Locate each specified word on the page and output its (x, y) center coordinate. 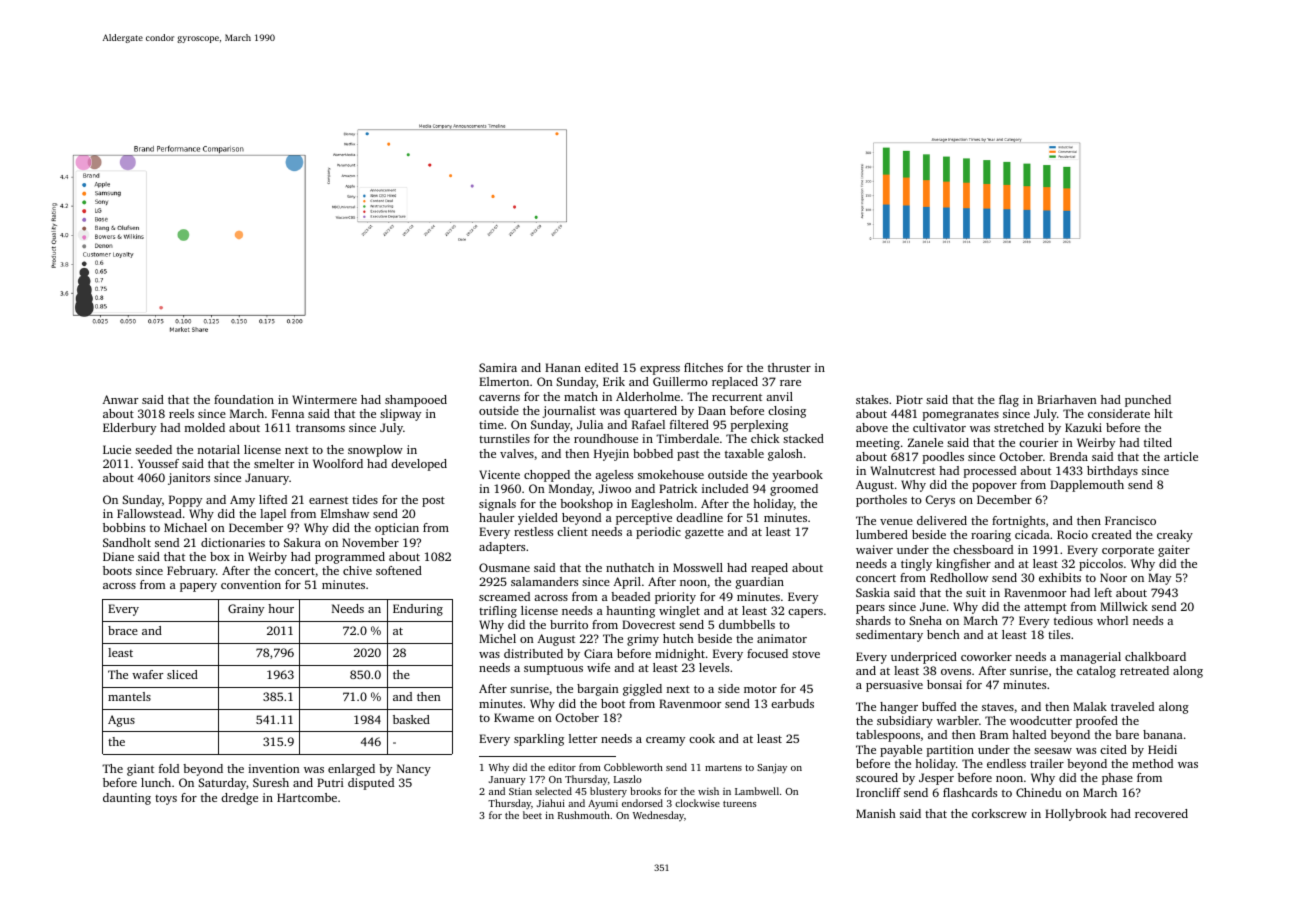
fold (169, 768)
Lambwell (757, 791)
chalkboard (1155, 656)
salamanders (544, 581)
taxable (744, 453)
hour (281, 608)
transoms (320, 428)
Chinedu (1039, 792)
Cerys (940, 501)
